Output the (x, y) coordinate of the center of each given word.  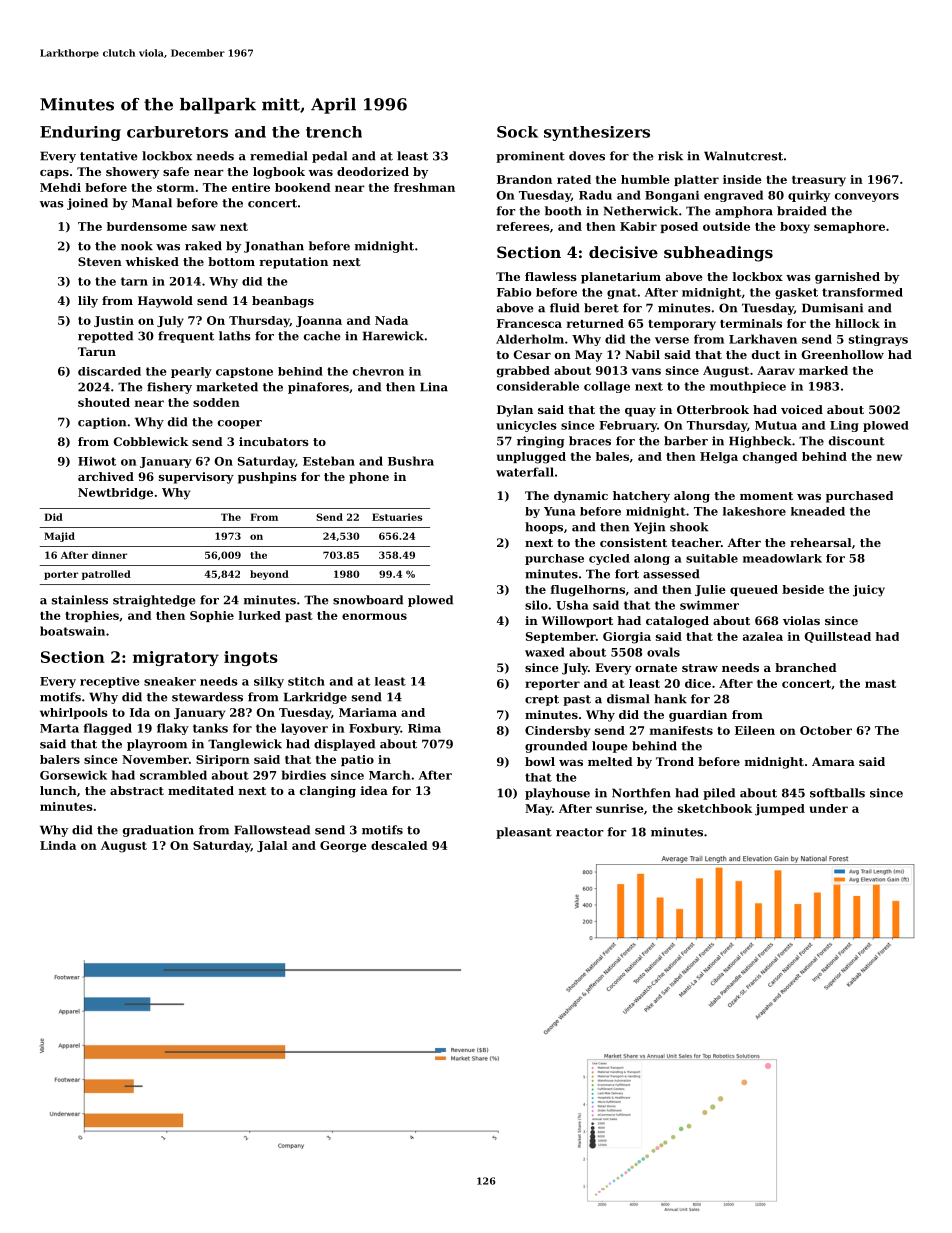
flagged (108, 729)
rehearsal (821, 542)
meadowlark (782, 558)
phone (369, 478)
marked (823, 370)
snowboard (368, 600)
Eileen (755, 730)
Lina (434, 387)
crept (542, 700)
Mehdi (60, 187)
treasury (819, 181)
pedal (329, 157)
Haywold (165, 302)
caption (102, 423)
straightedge (154, 601)
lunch (58, 790)
